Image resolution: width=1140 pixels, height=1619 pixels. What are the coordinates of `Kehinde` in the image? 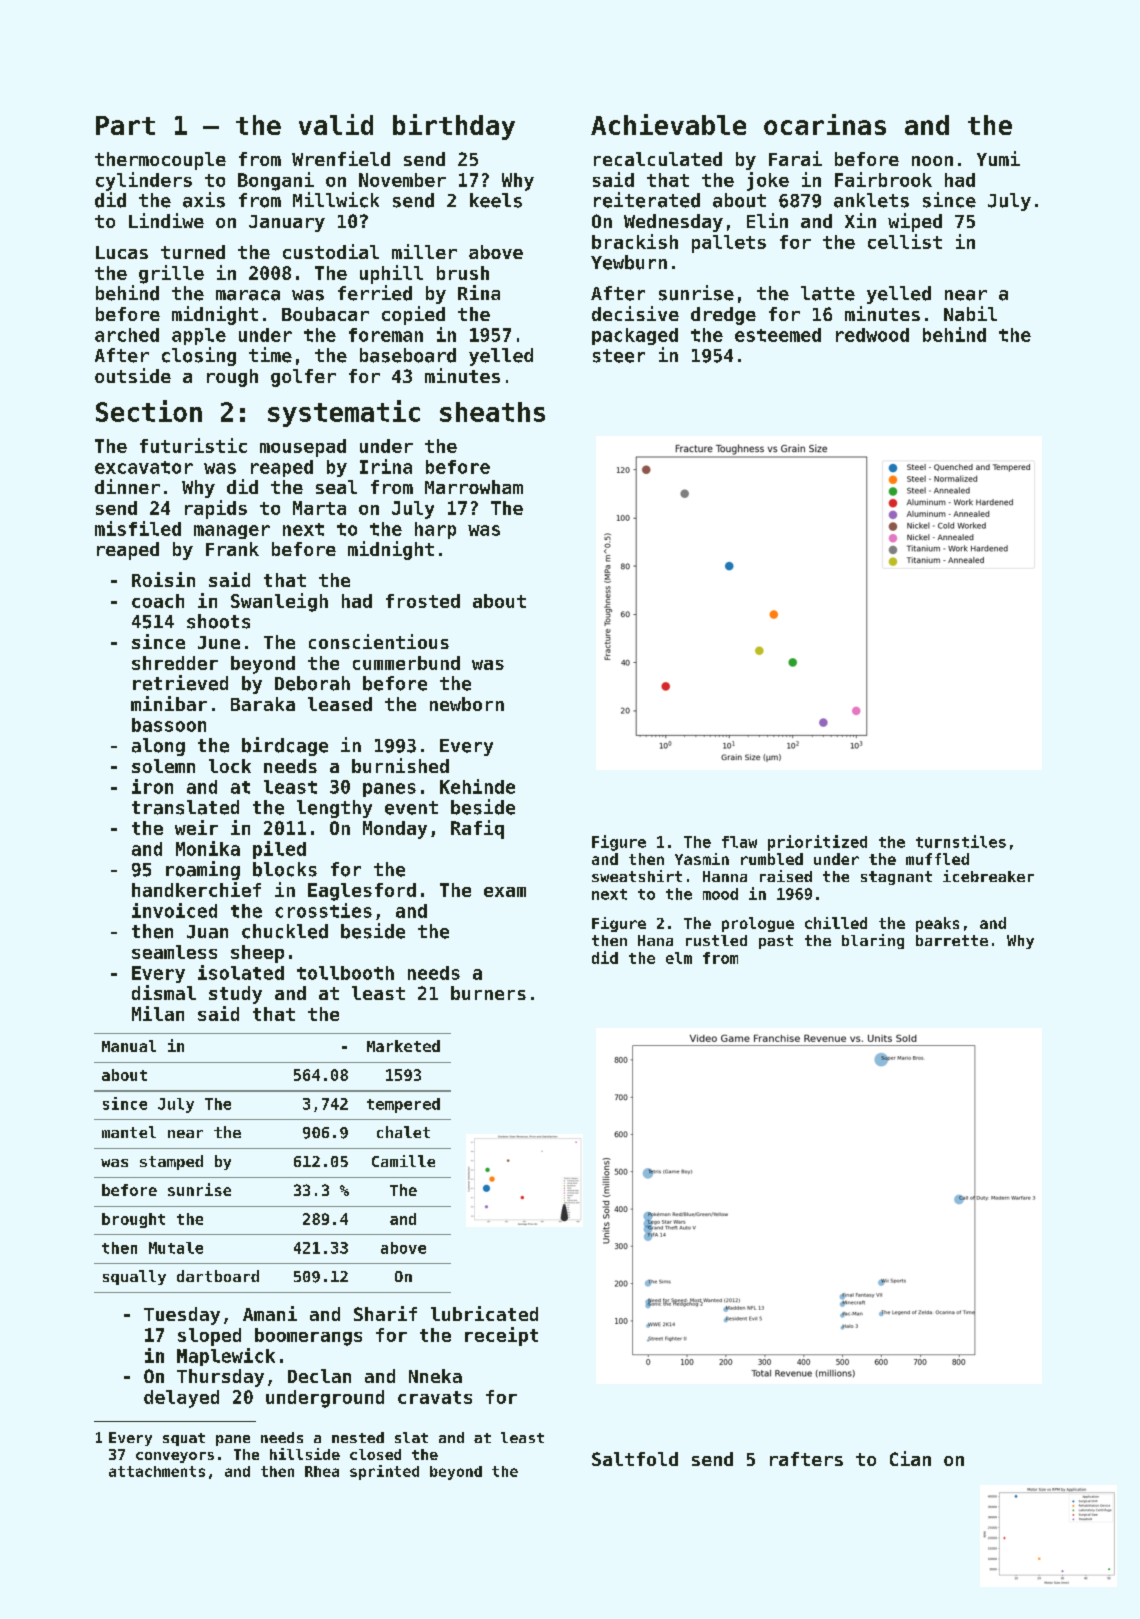 It's located at (477, 786).
